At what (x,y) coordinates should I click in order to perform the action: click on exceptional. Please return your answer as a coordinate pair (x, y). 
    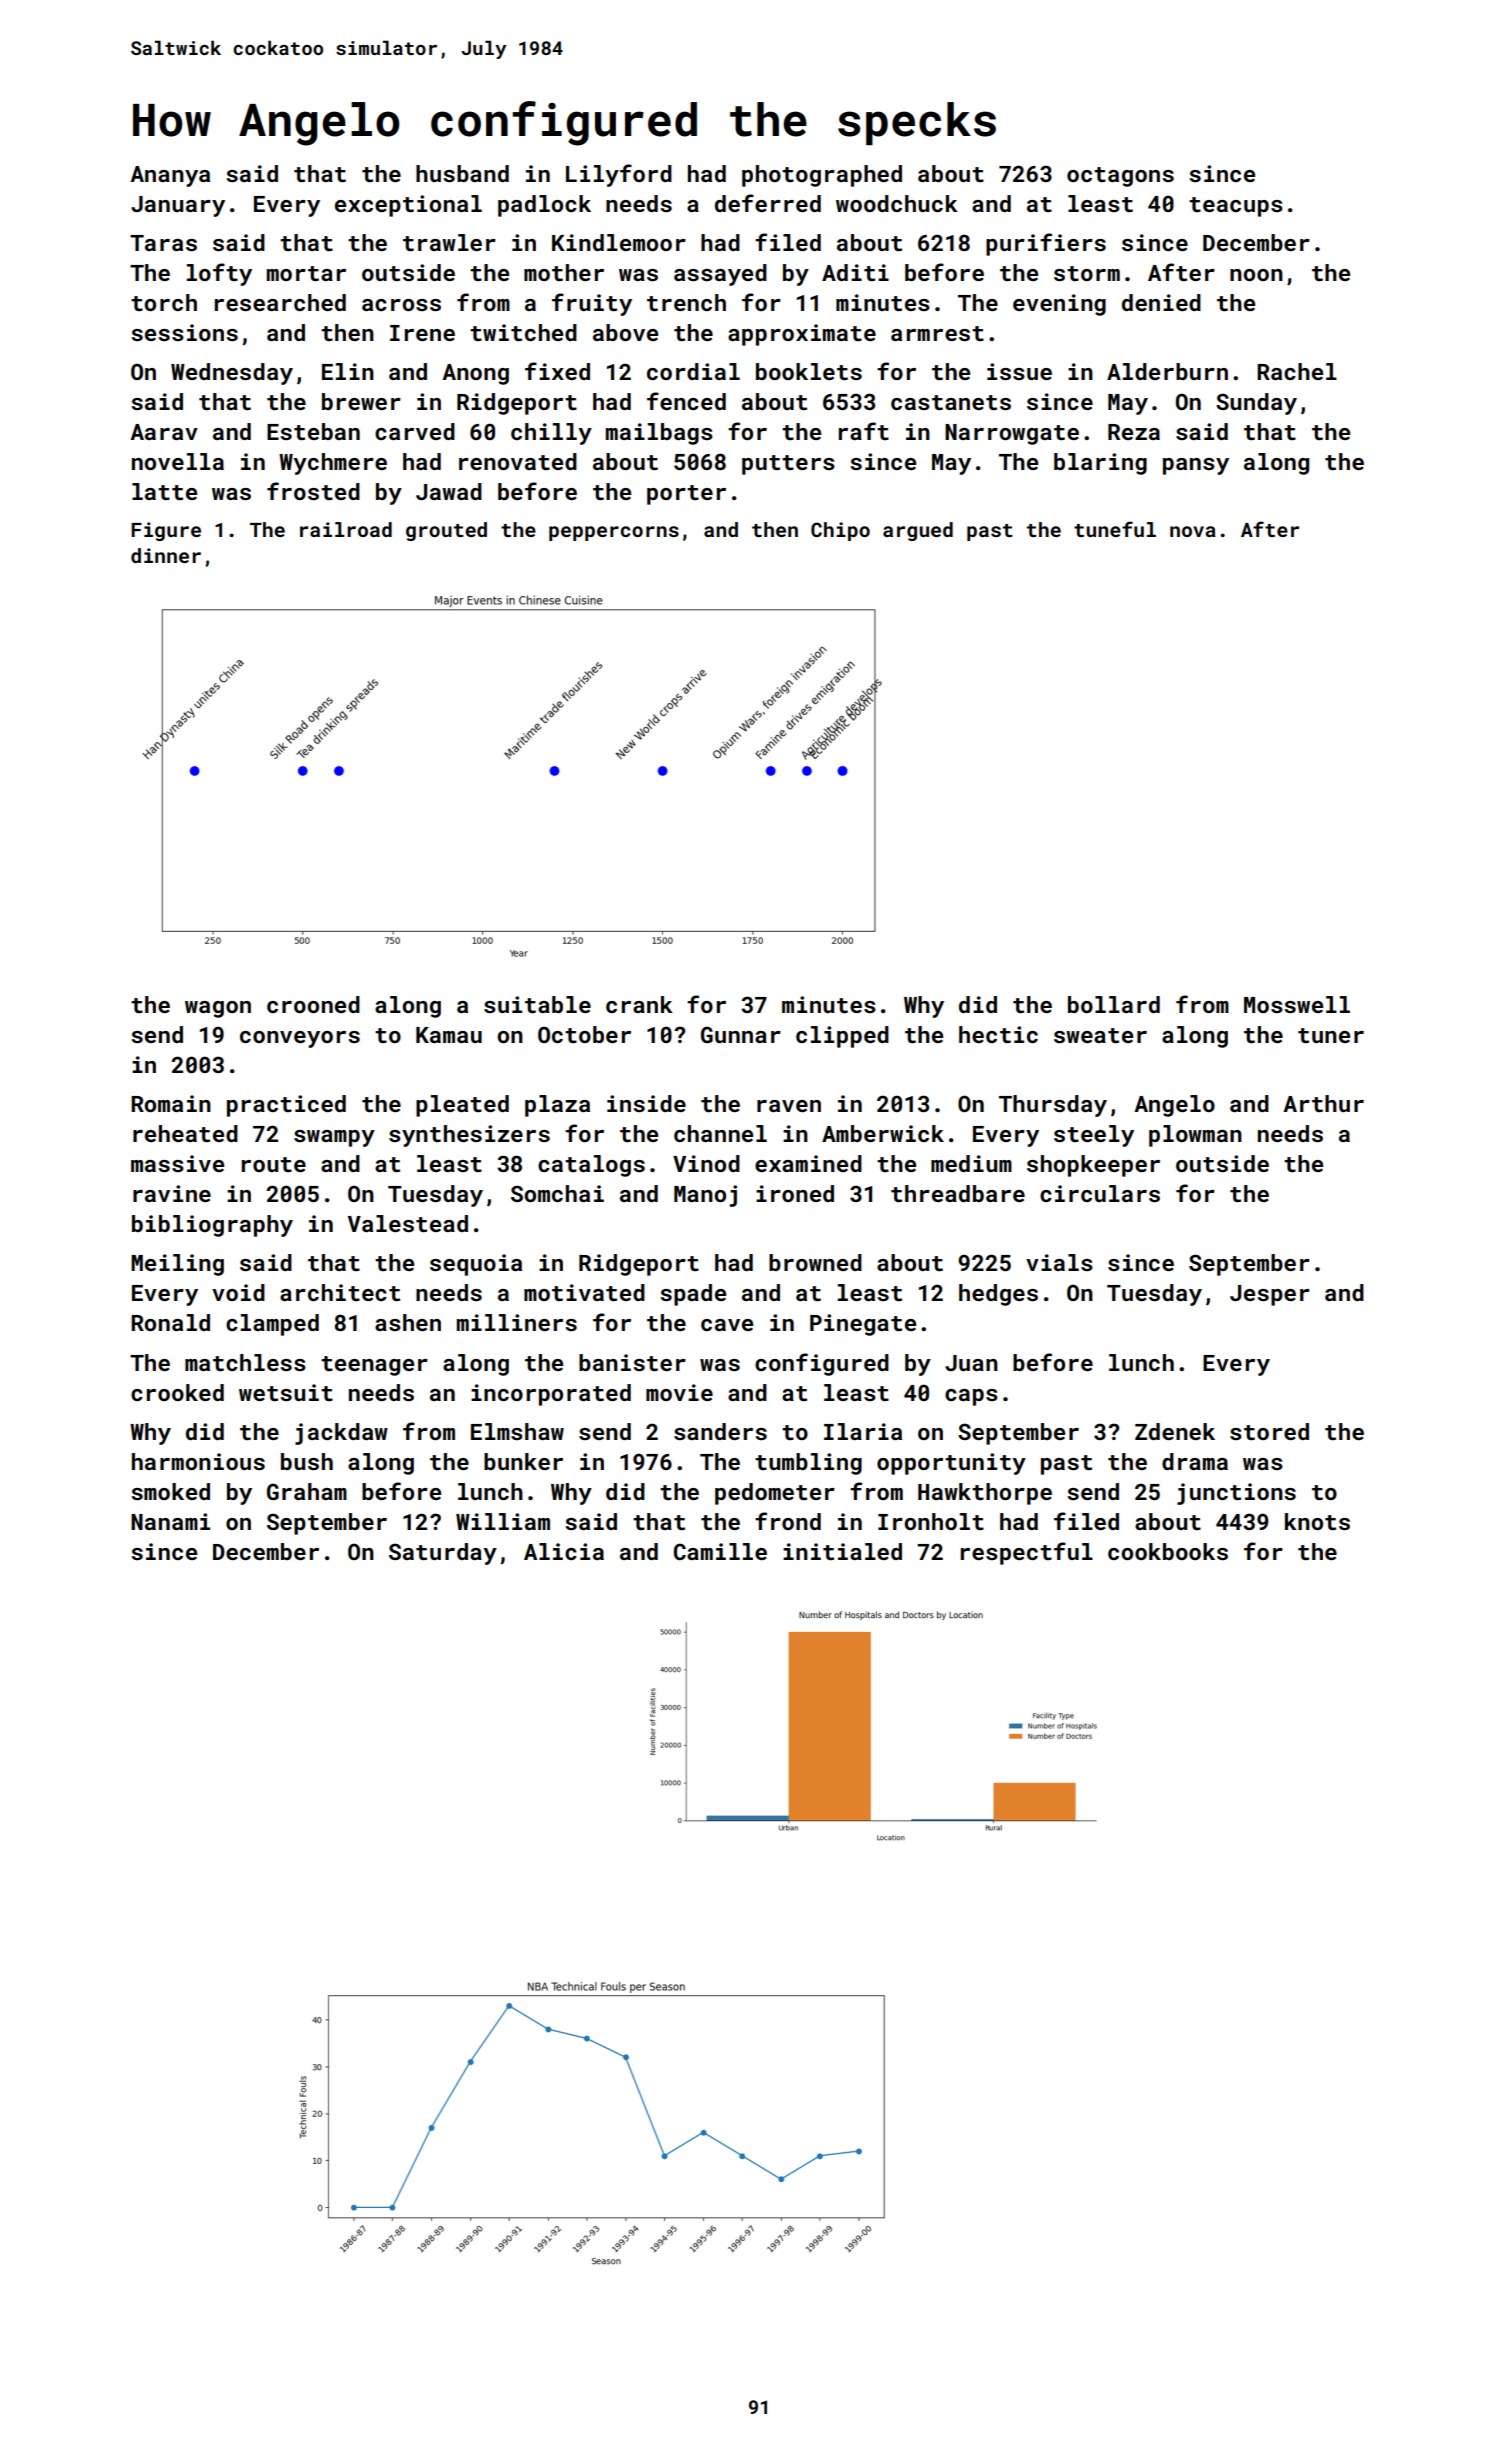
    Looking at the image, I should click on (408, 206).
